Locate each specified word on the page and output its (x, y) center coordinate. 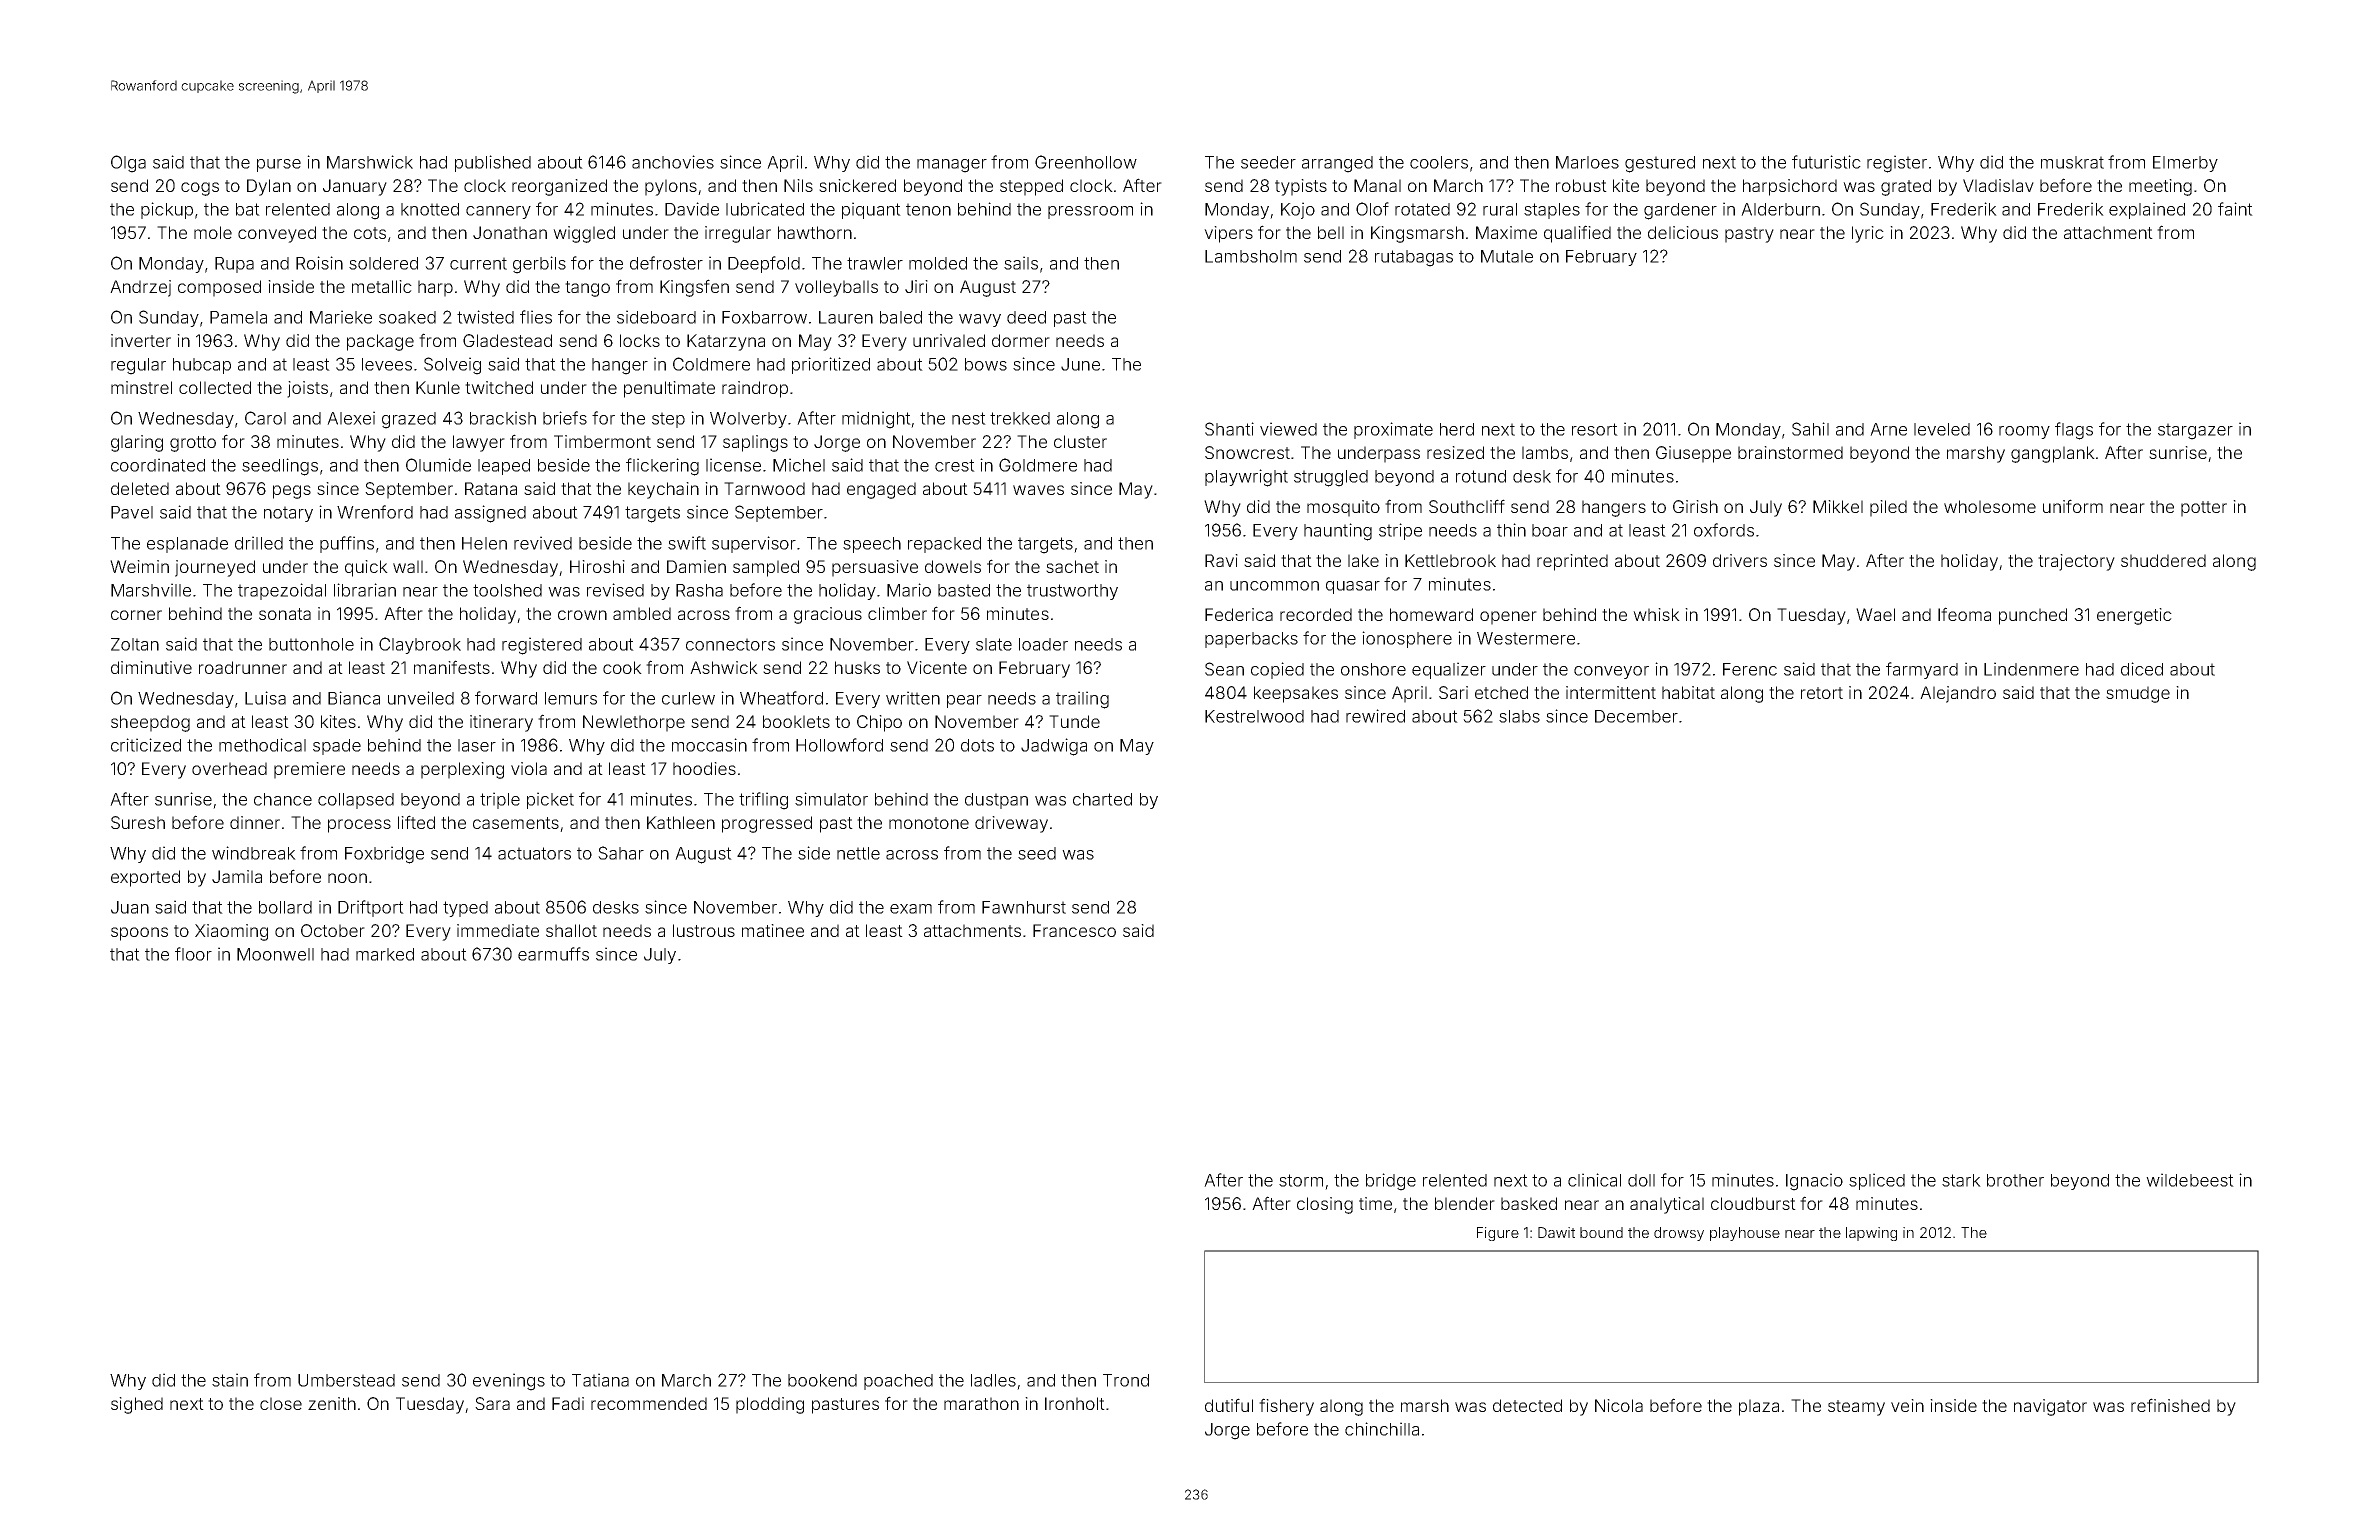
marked (385, 954)
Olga (128, 164)
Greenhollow (1086, 162)
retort (1822, 693)
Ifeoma (1964, 614)
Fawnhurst (1024, 907)
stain (230, 1380)
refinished (2170, 1405)
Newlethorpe (634, 723)
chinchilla (1382, 1429)
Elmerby (2185, 164)
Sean (1224, 669)
